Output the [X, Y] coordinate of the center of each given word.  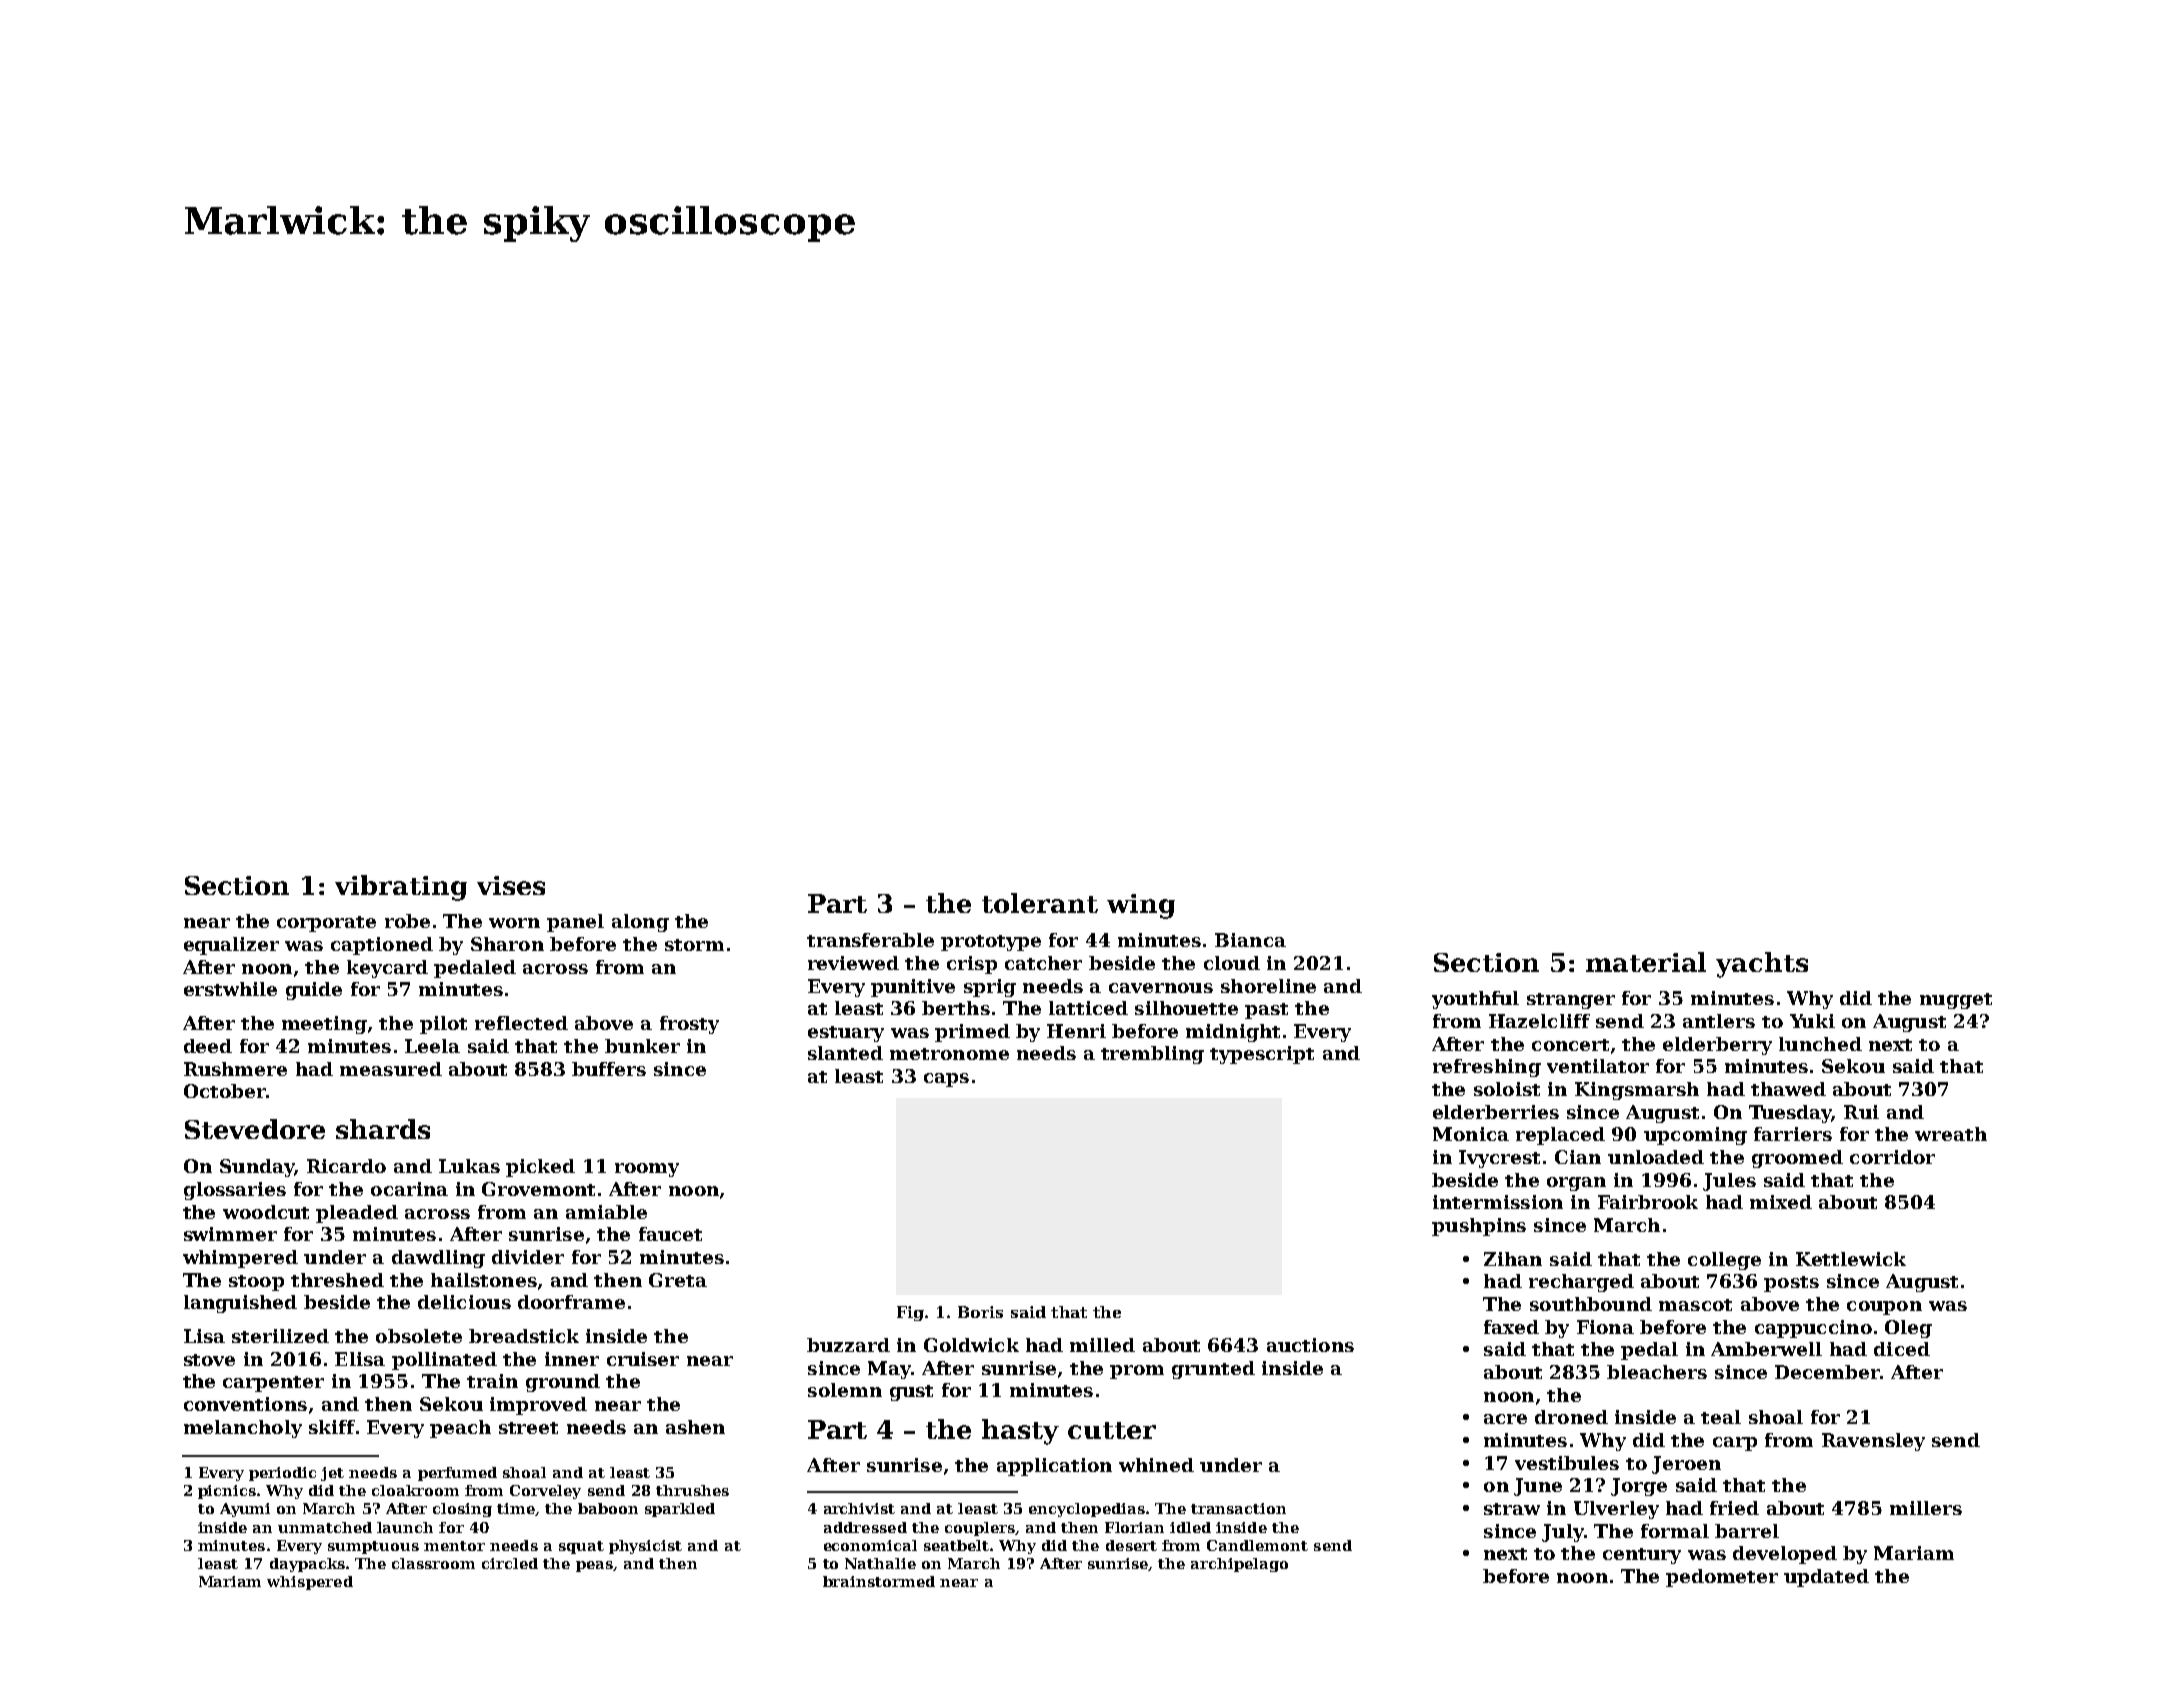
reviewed [853, 963]
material [1646, 962]
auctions [1310, 1345]
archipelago [1239, 1565]
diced [1902, 1349]
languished [240, 1304]
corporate [326, 924]
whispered [310, 1583]
